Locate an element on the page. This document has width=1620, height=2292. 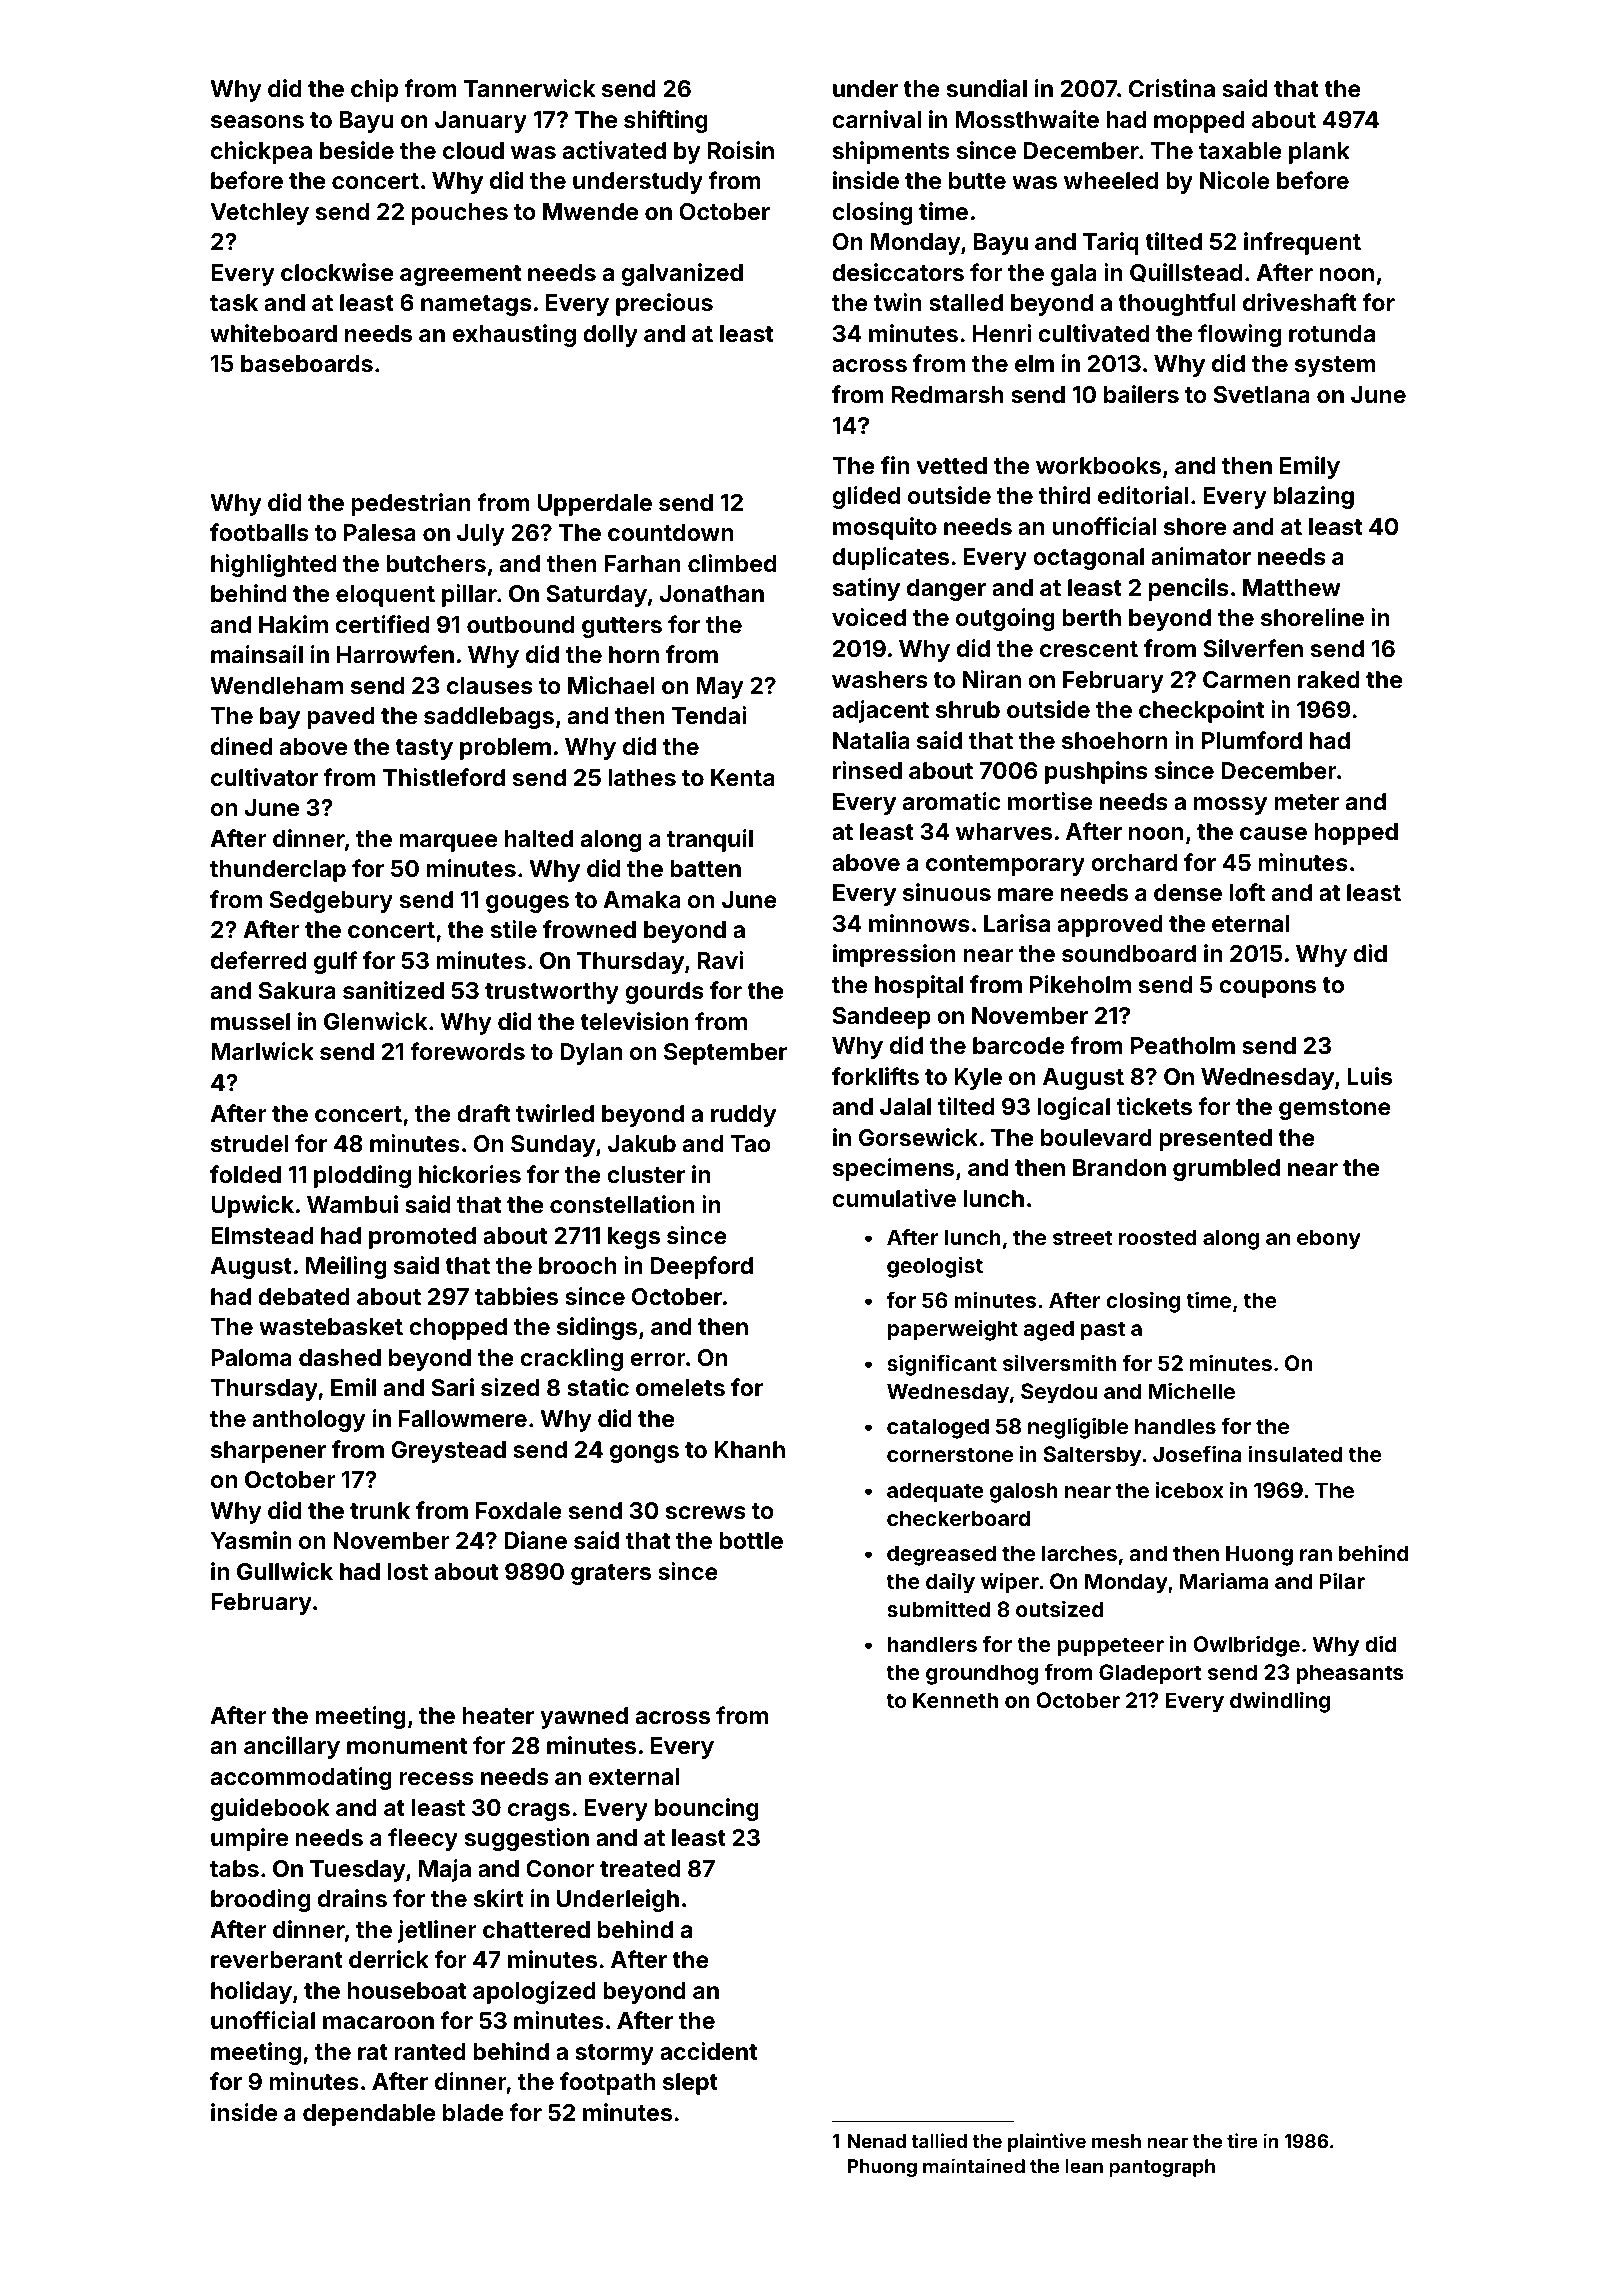
Tao is located at coordinates (751, 1143).
